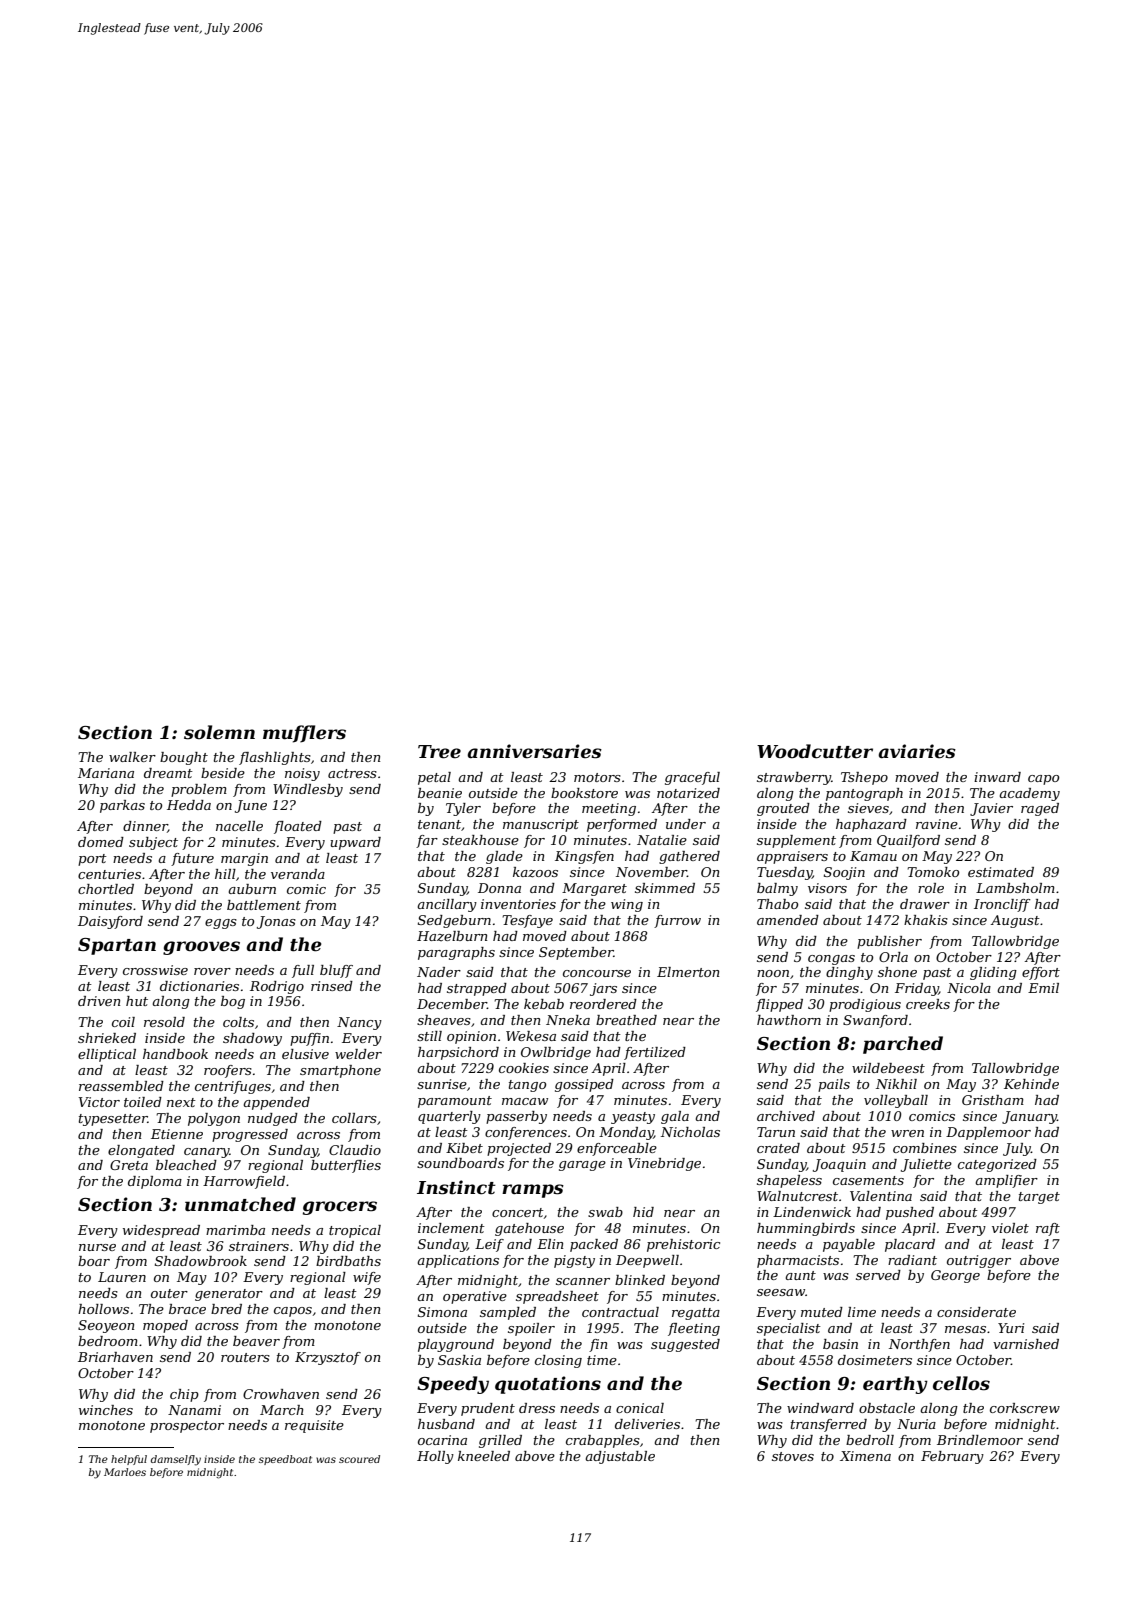 The image size is (1138, 1609). I want to click on mufflers, so click(304, 734).
